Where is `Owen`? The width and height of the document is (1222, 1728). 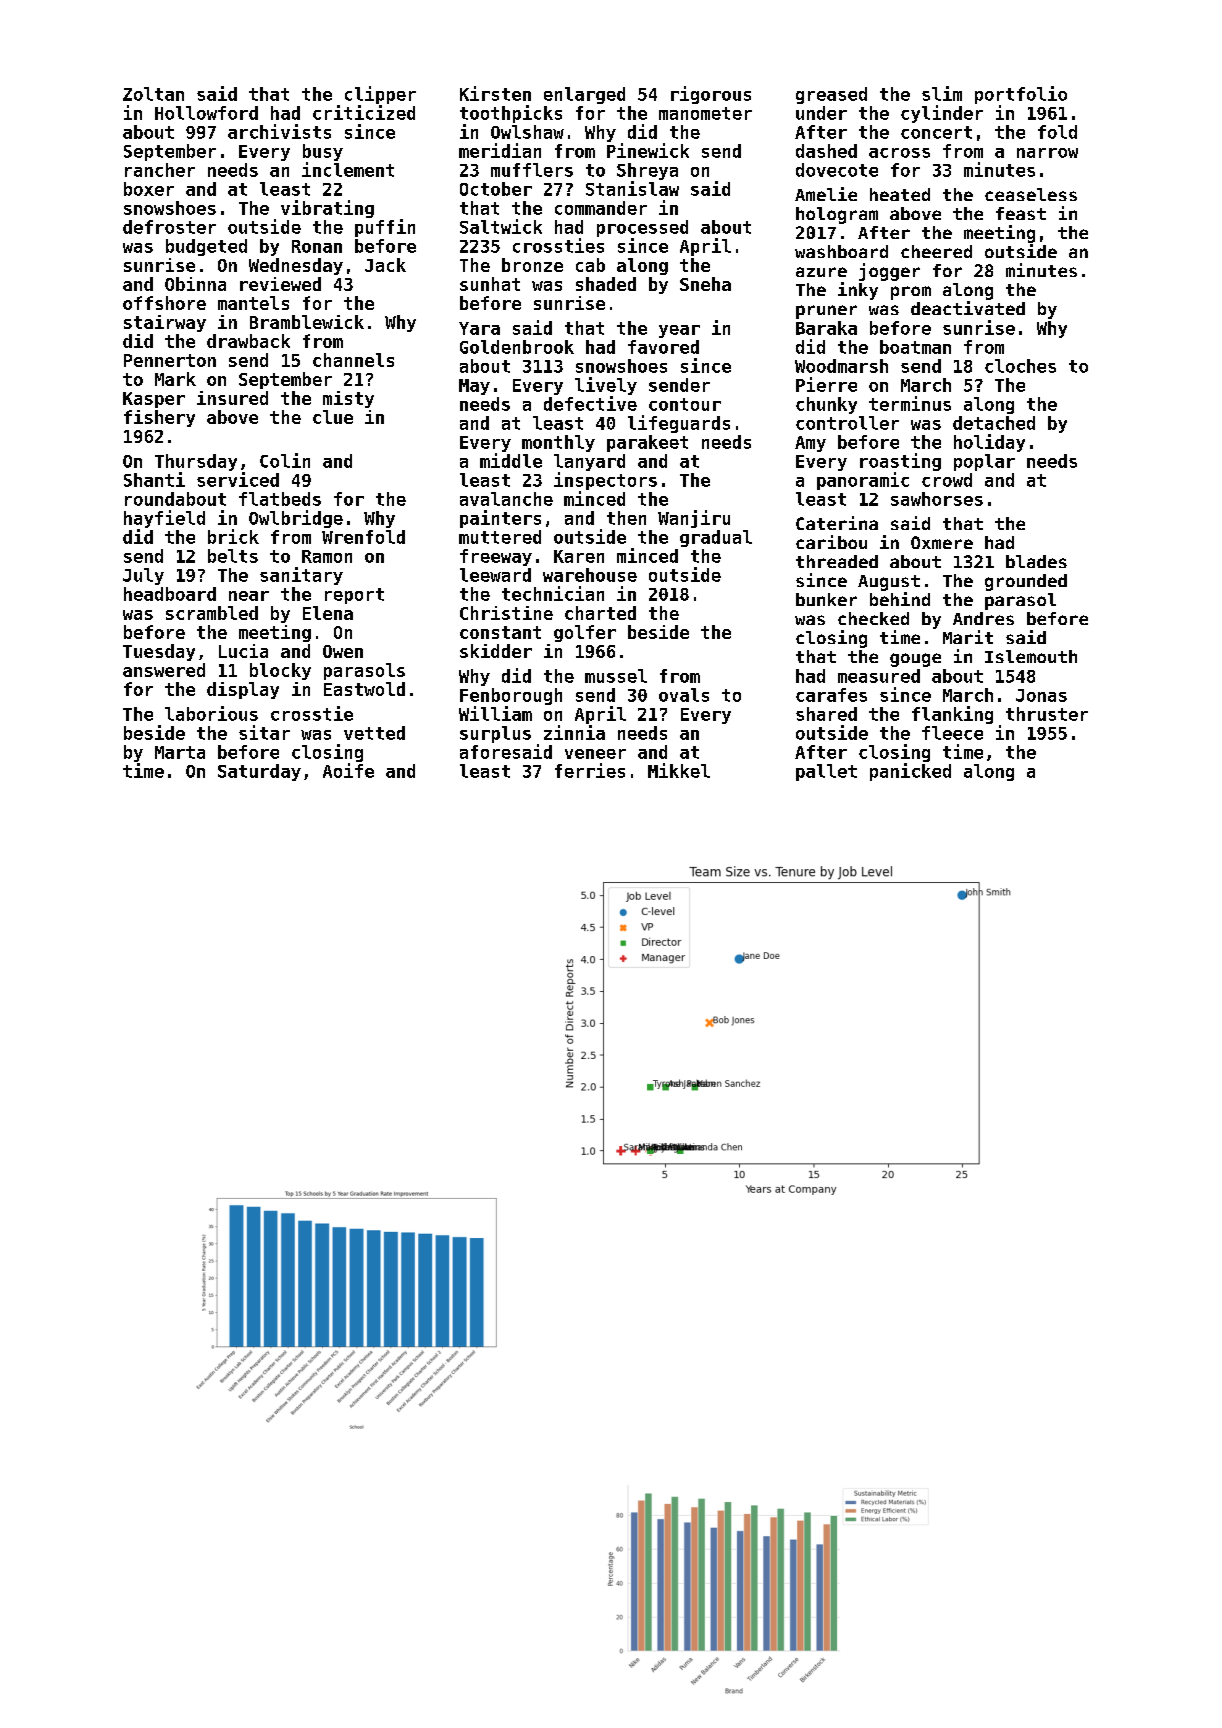 Owen is located at coordinates (343, 651).
